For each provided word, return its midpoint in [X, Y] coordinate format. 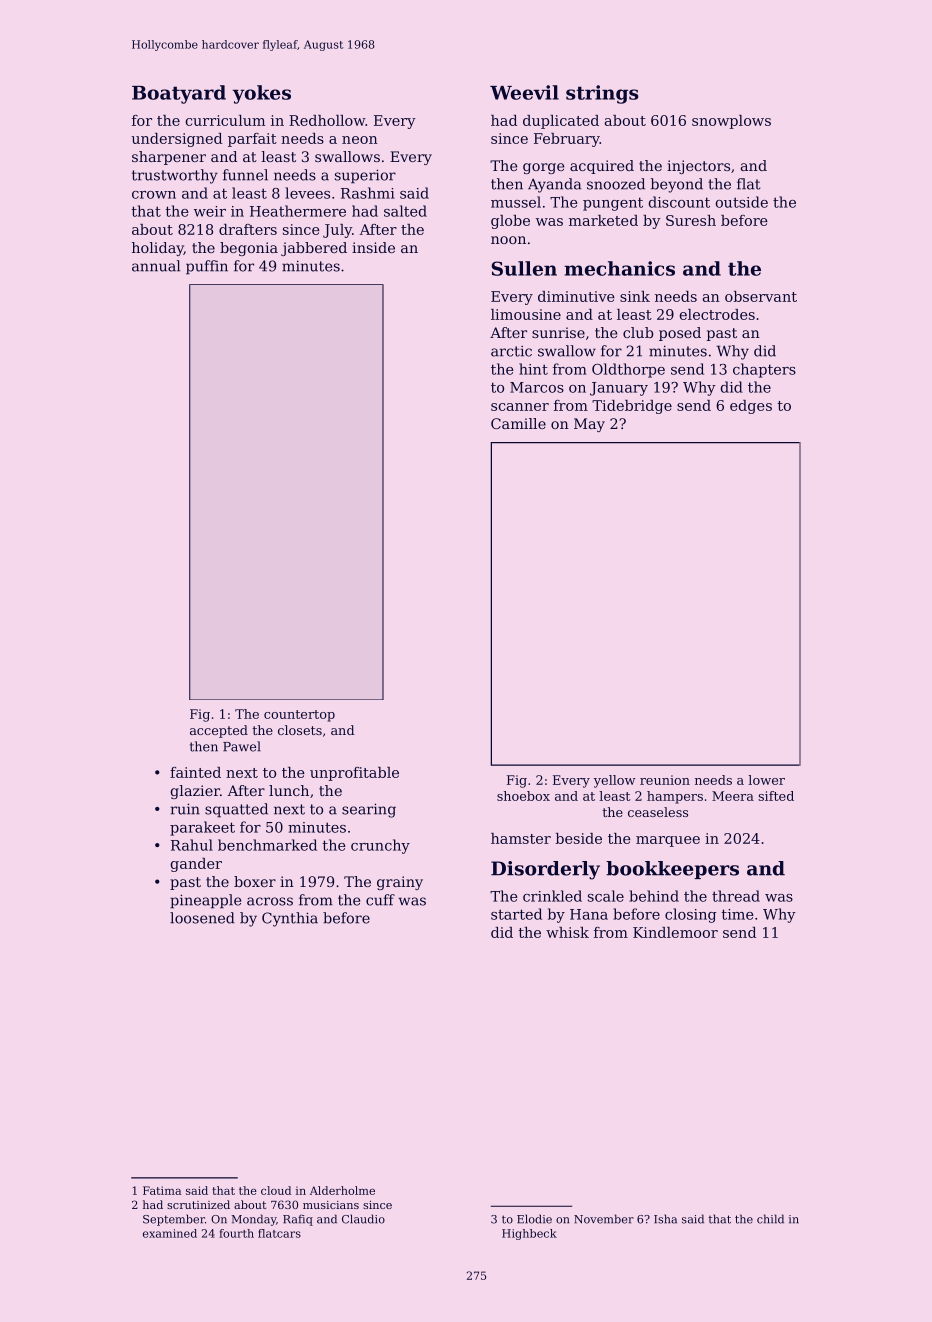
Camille [518, 423]
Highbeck [529, 1234]
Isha [665, 1219]
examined [170, 1233]
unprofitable [354, 774]
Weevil [524, 92]
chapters [764, 370]
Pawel [242, 746]
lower [766, 780]
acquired [602, 167]
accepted [219, 731]
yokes [262, 94]
